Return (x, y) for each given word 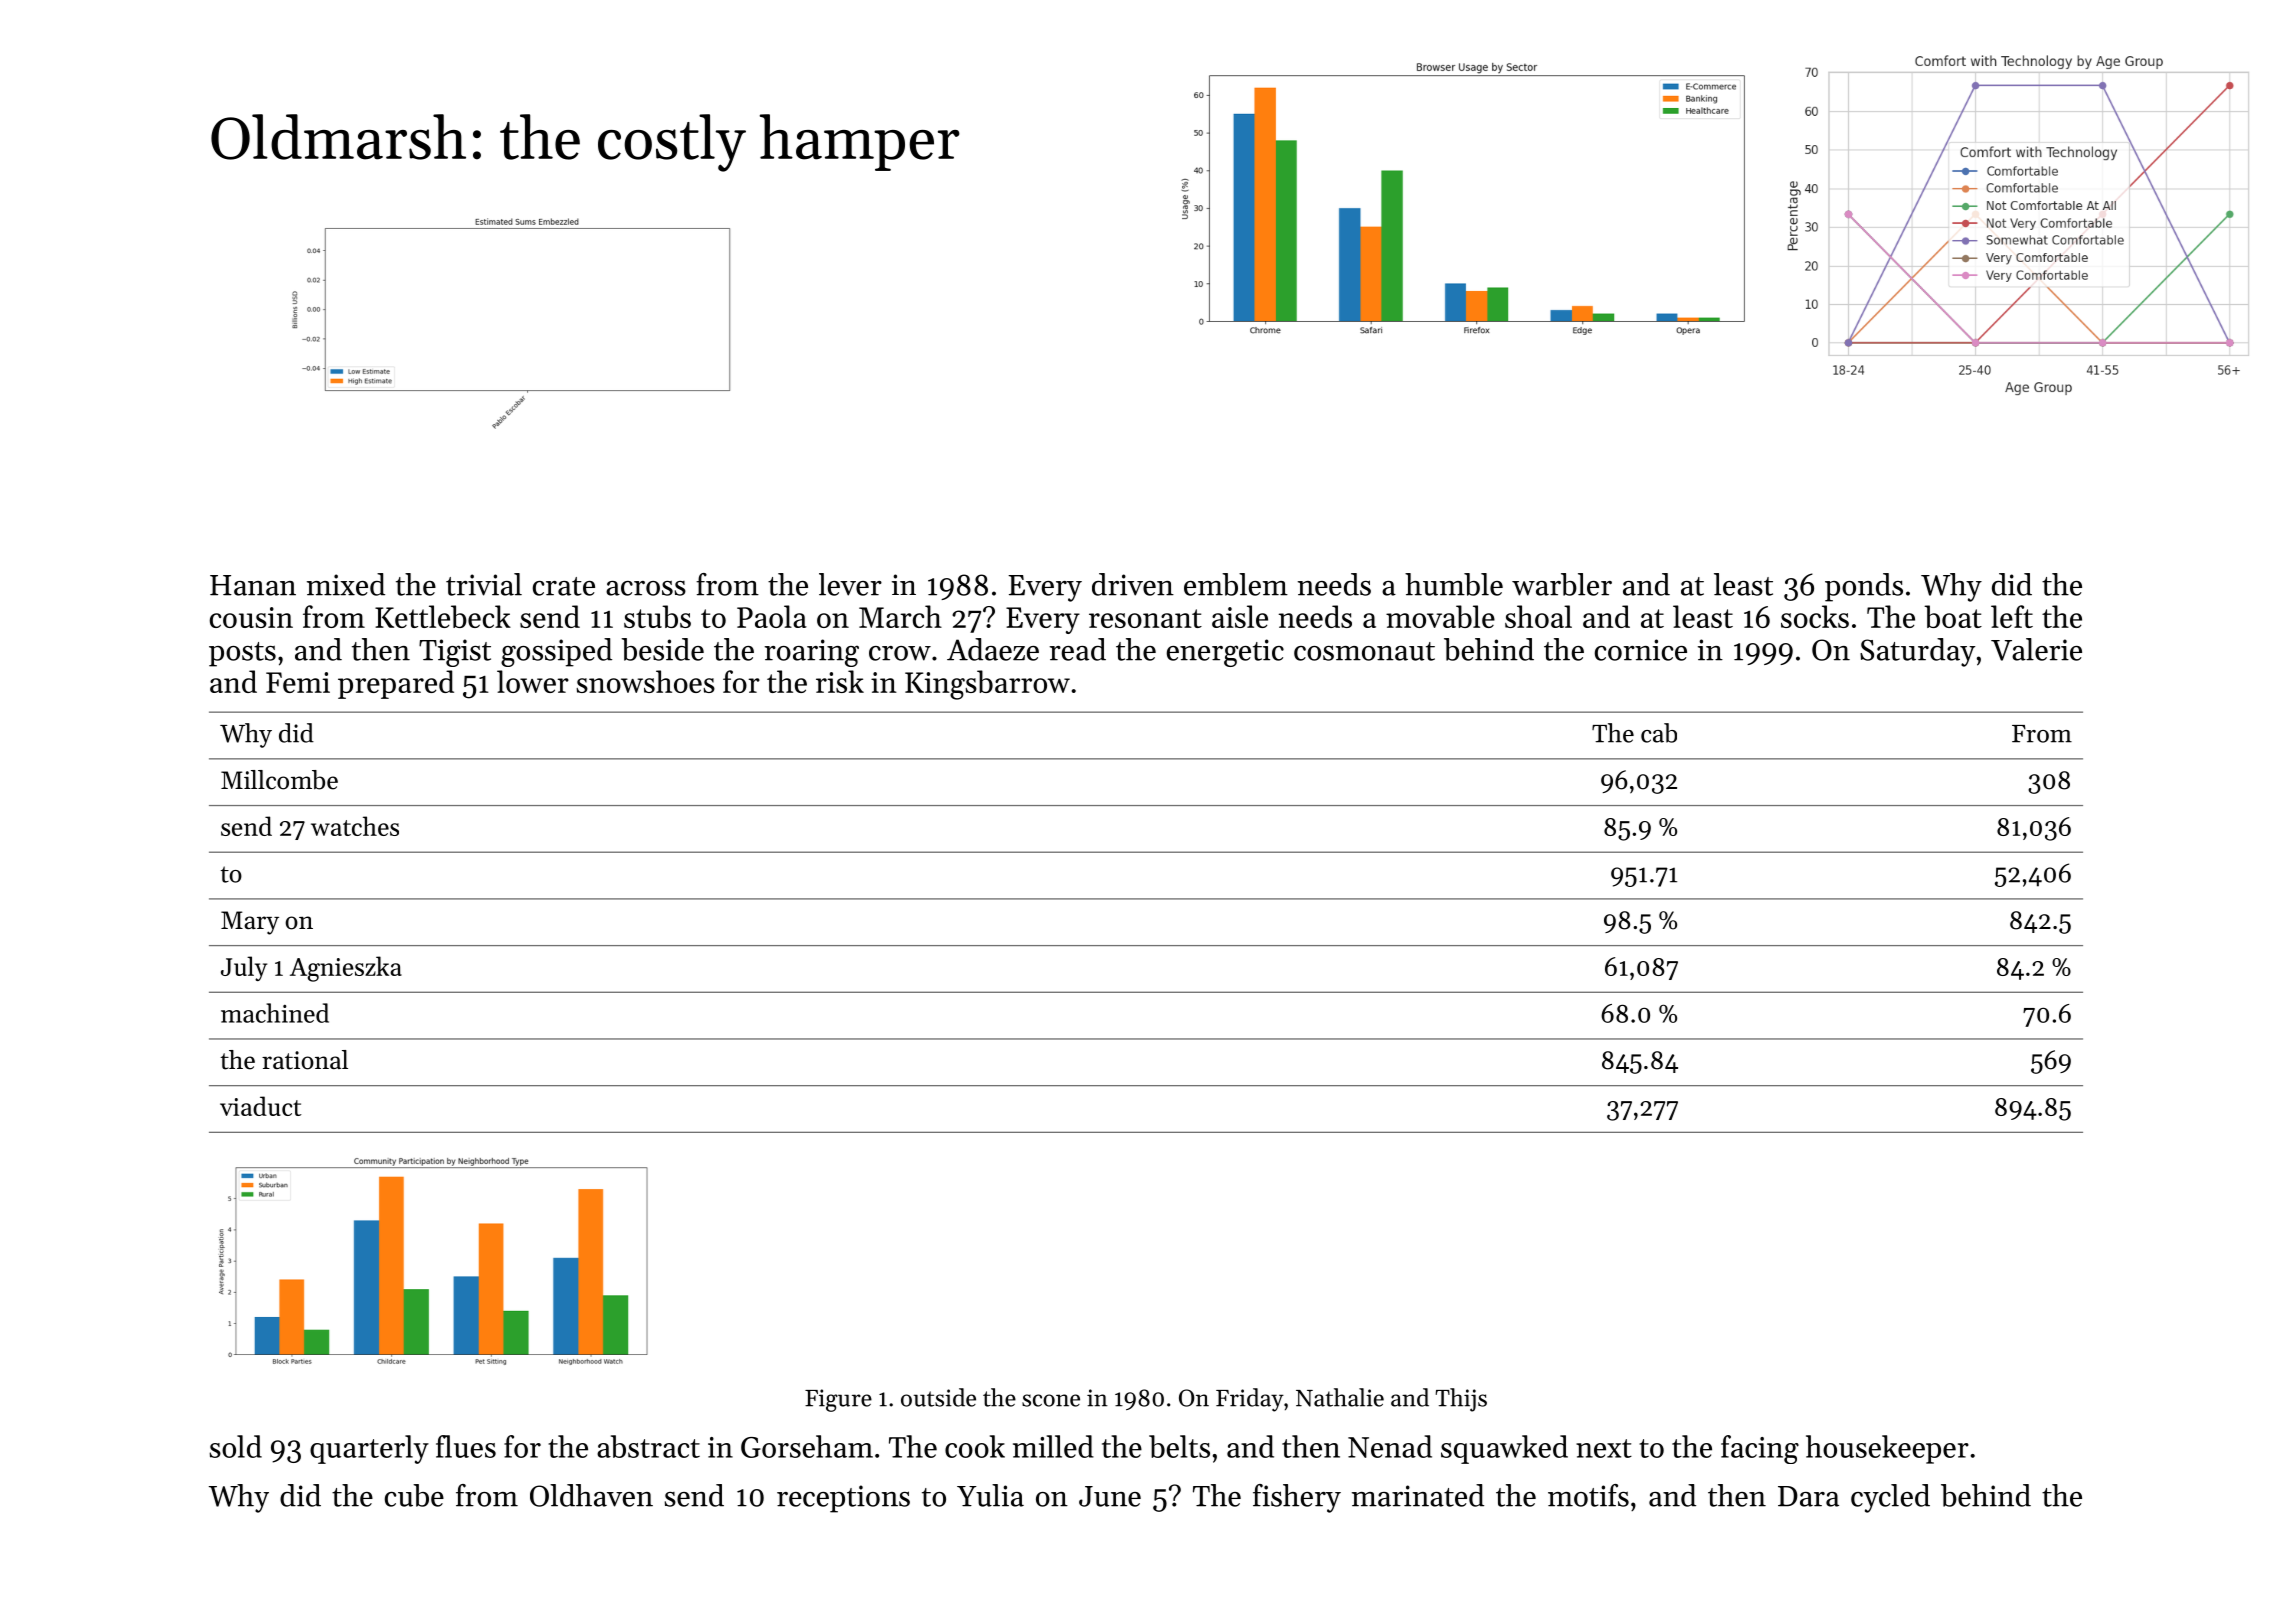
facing (1760, 1449)
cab (1659, 733)
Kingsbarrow (987, 685)
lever (850, 584)
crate (564, 586)
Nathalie (1340, 1397)
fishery (1297, 1498)
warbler (1562, 584)
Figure (838, 1400)
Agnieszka (346, 969)
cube (414, 1495)
